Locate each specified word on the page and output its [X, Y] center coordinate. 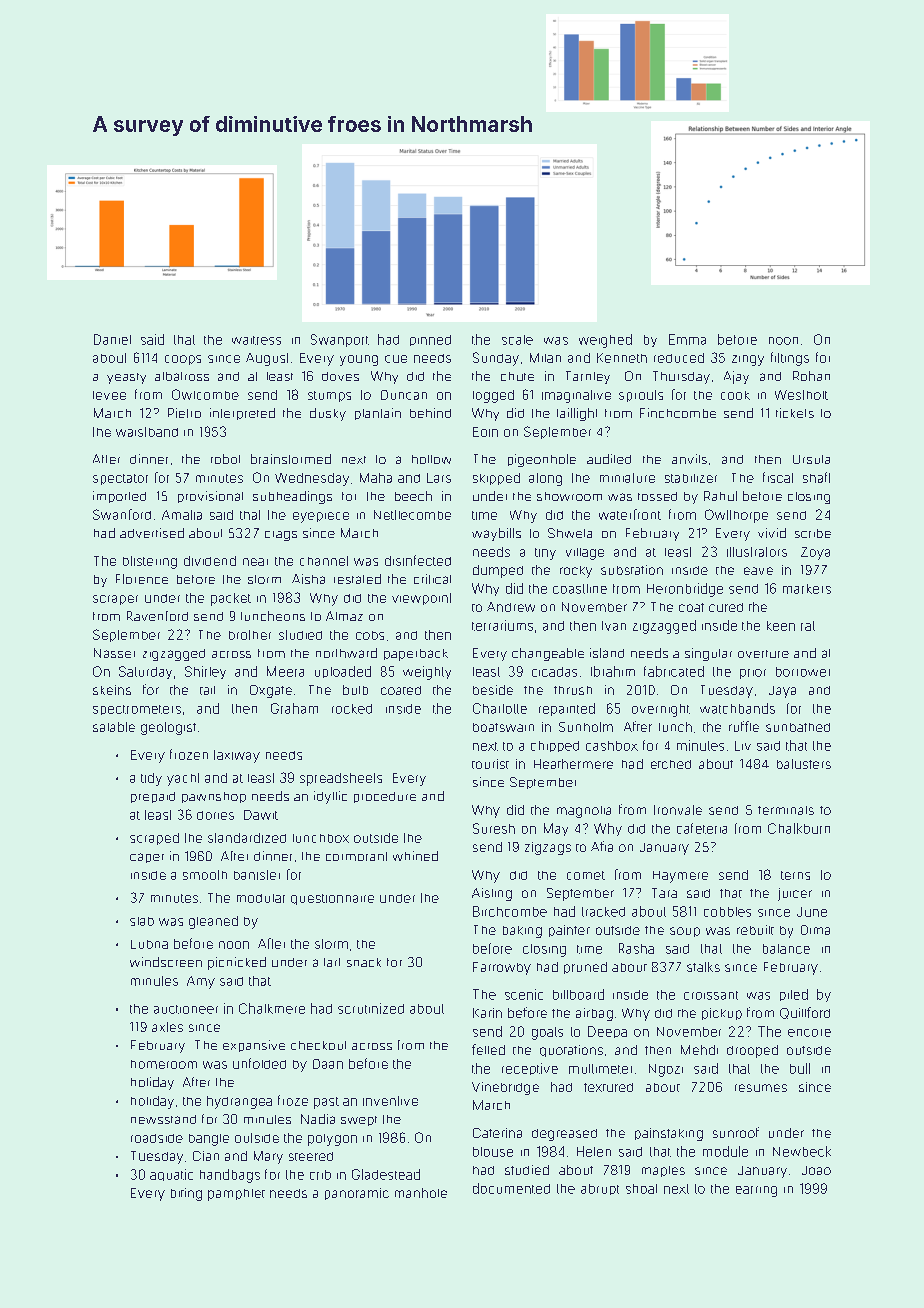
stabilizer [691, 478]
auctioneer [186, 1009]
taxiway [237, 756]
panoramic [357, 1194]
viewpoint [421, 599]
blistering [150, 562]
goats [547, 1033]
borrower [803, 672]
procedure [385, 797]
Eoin [485, 432]
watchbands [737, 708]
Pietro [184, 413]
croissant [711, 995]
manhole [421, 1193]
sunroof [736, 1132]
